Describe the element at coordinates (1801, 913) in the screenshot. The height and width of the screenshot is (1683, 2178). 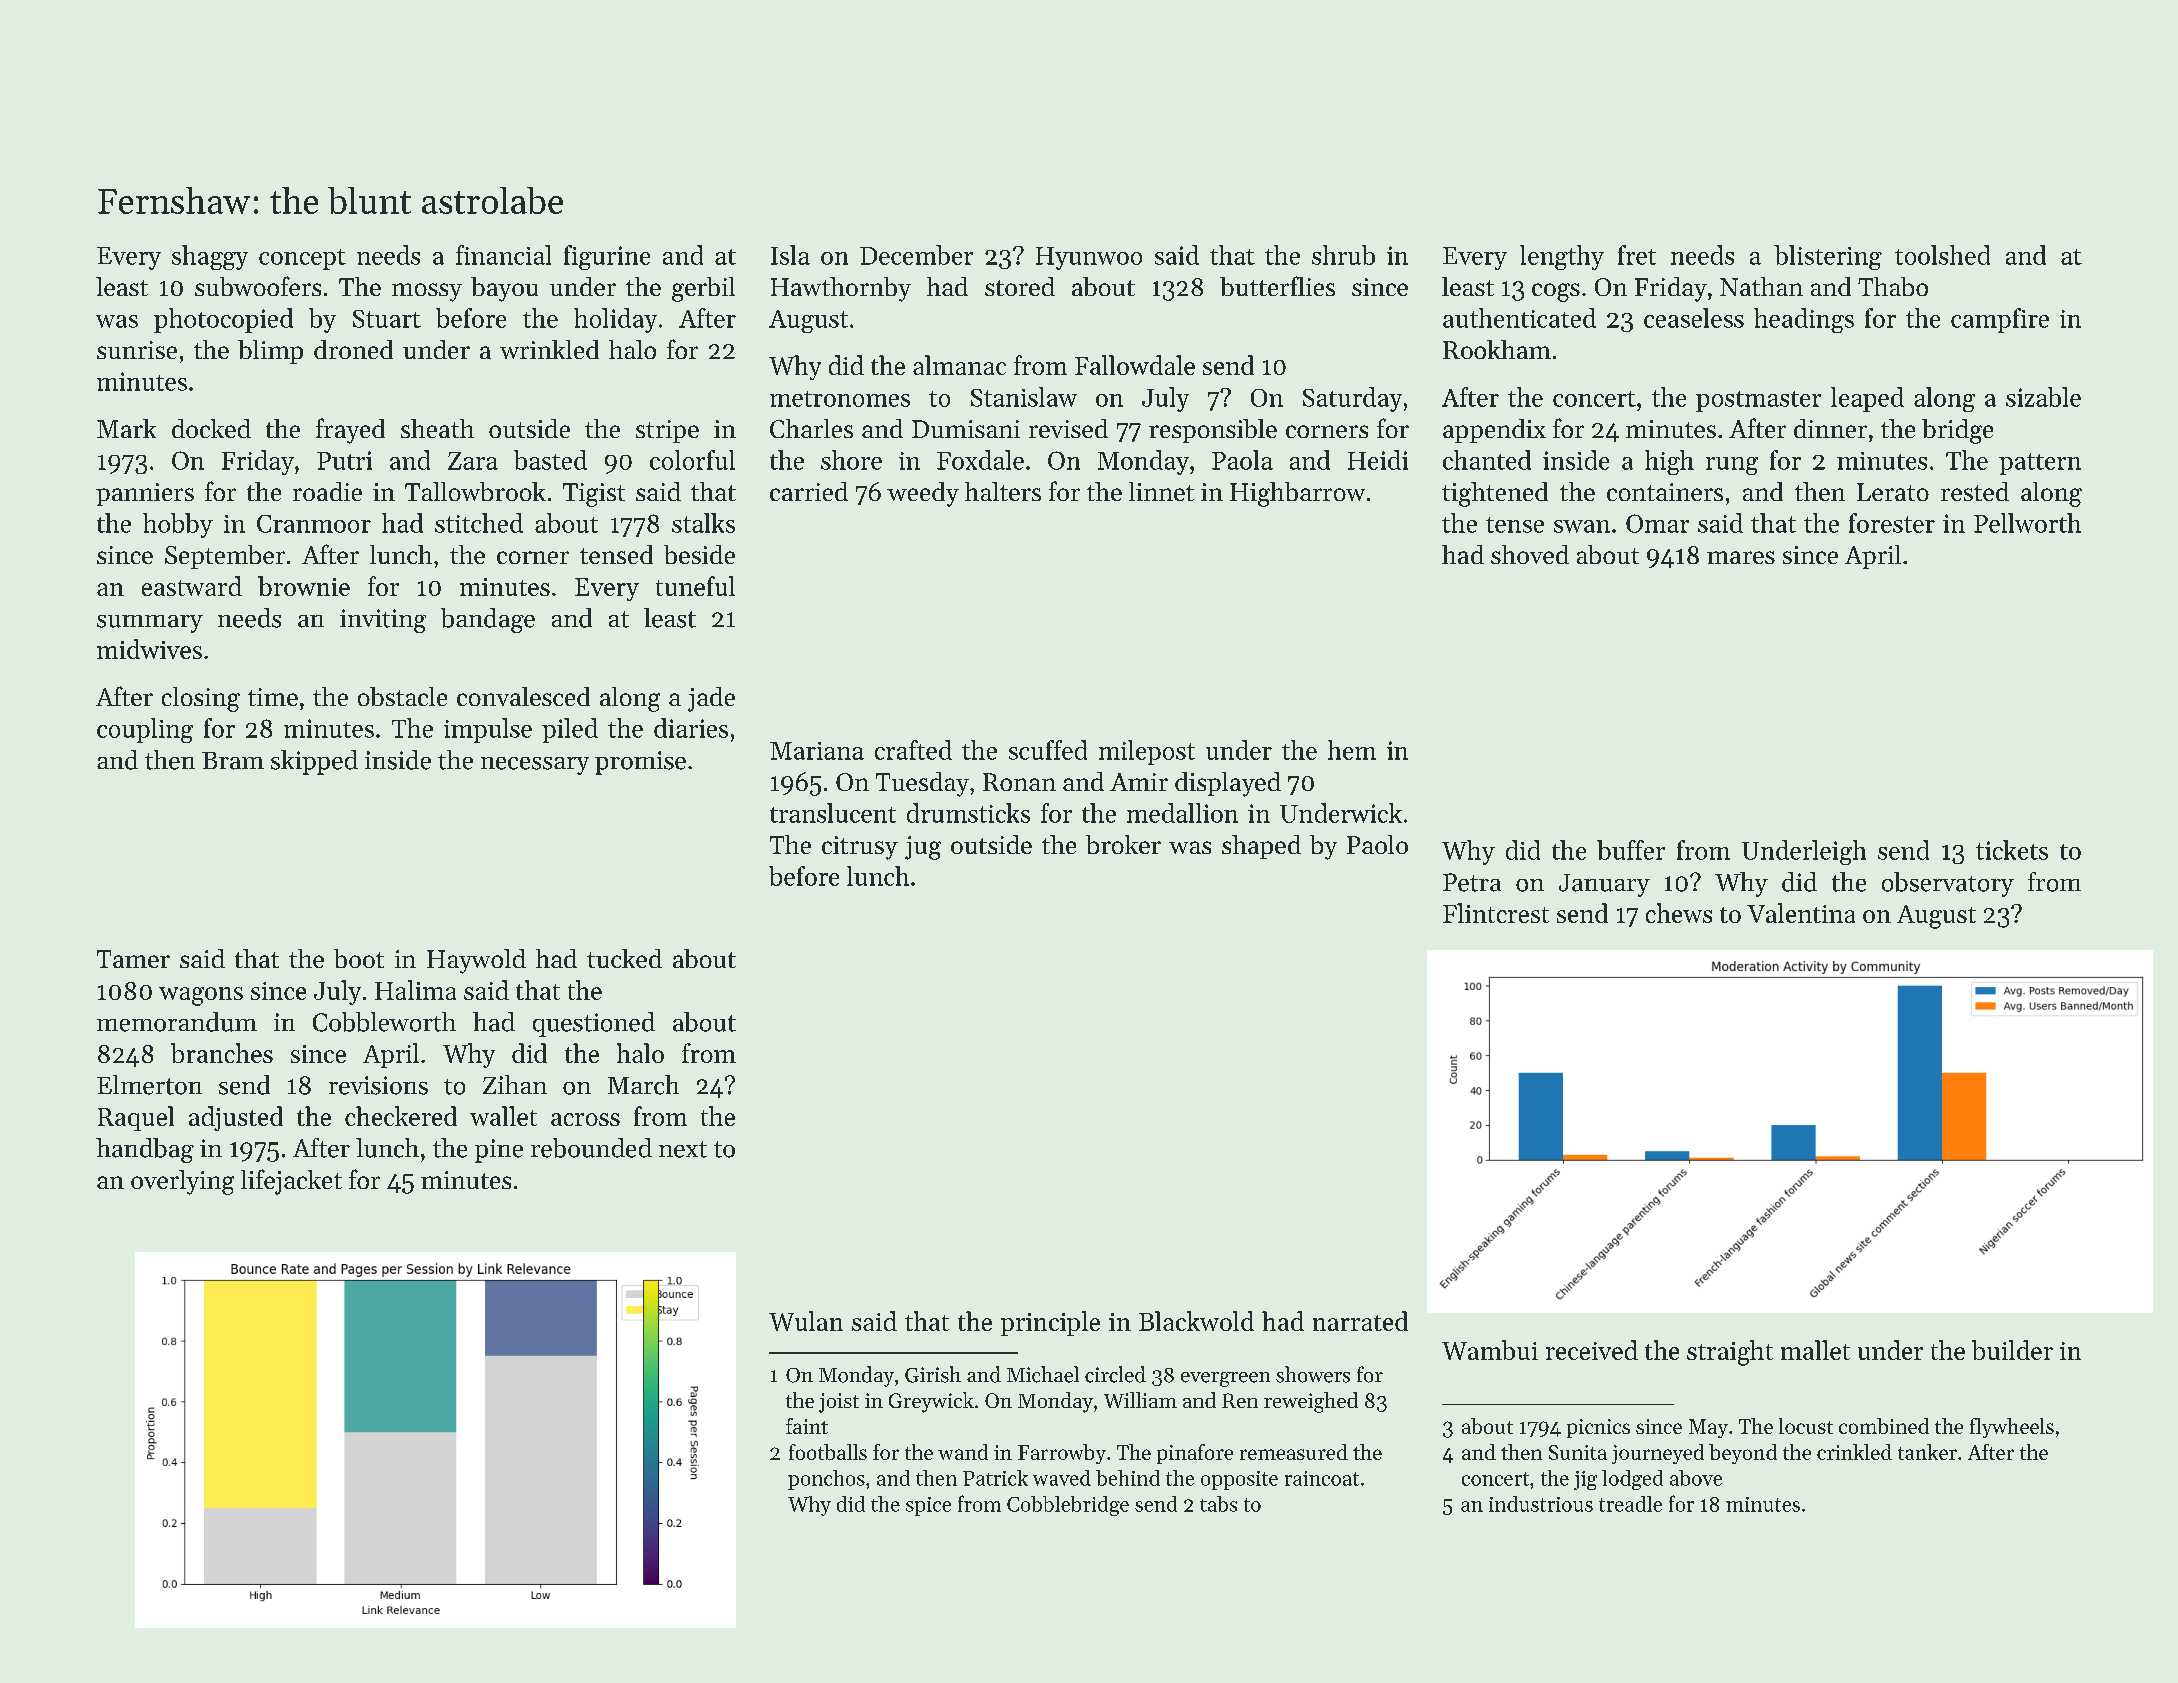
I see `Valentina` at that location.
